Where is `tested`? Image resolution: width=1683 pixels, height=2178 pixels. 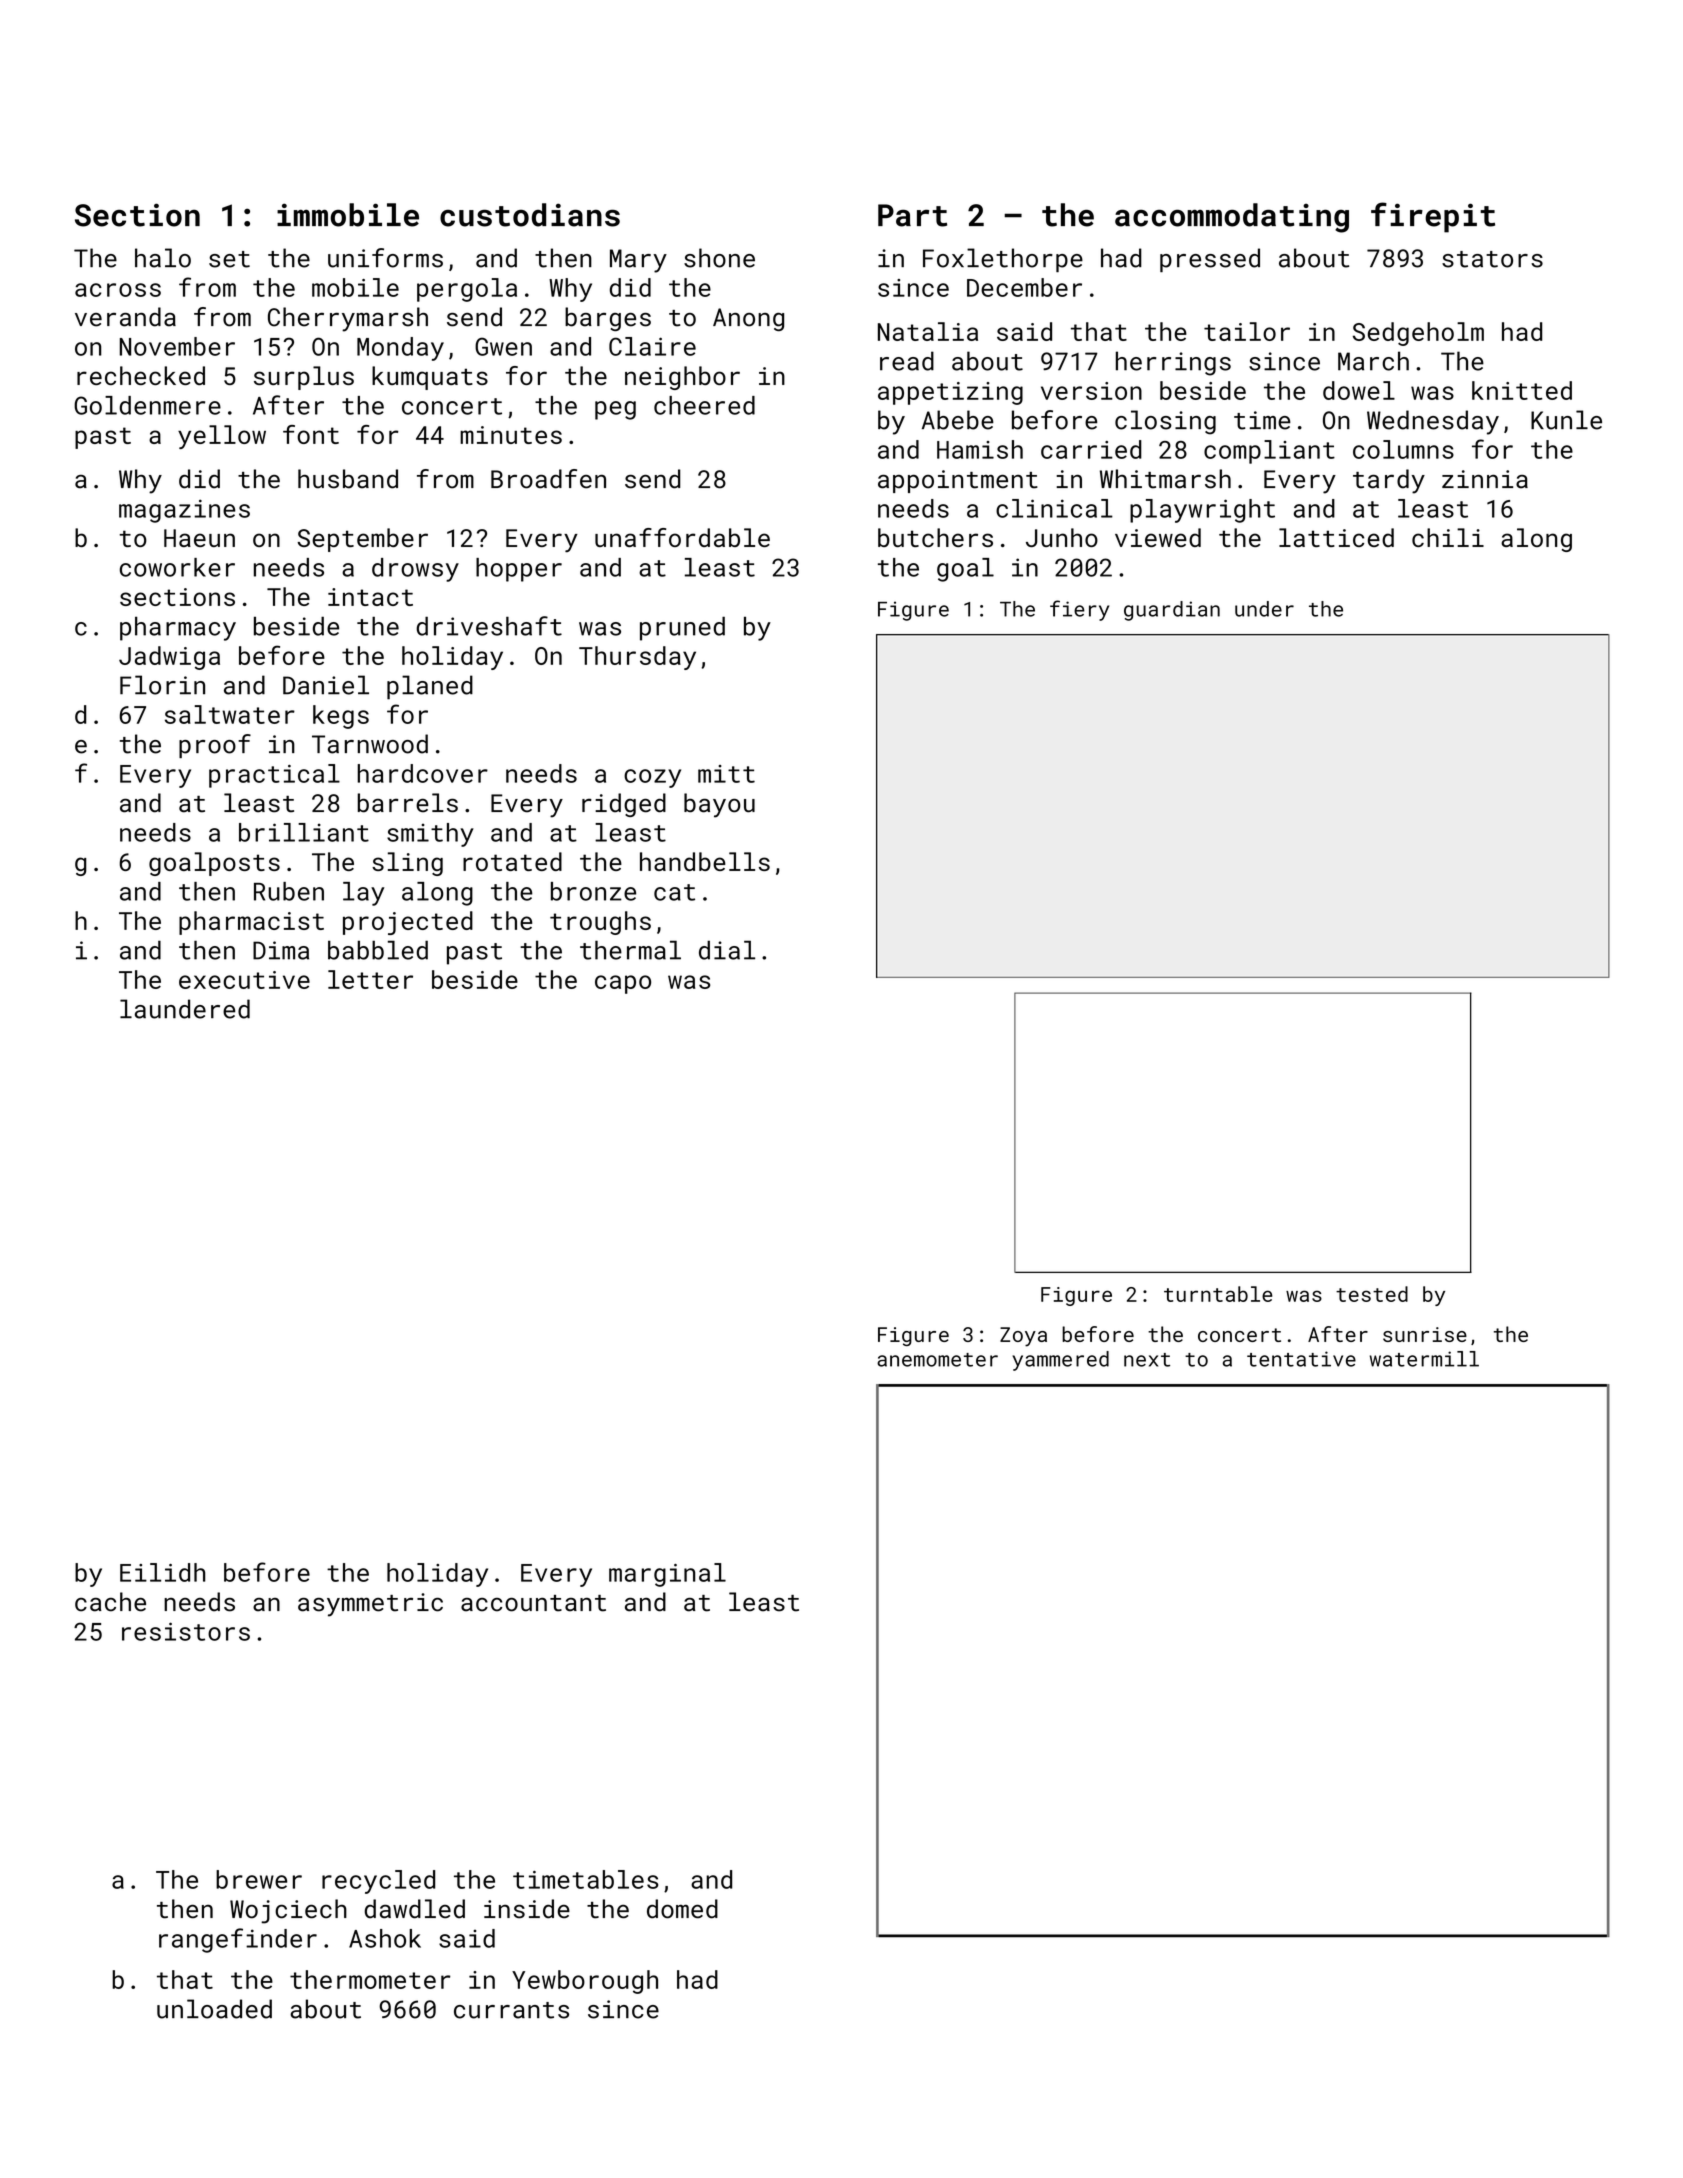 tested is located at coordinates (1372, 1294).
